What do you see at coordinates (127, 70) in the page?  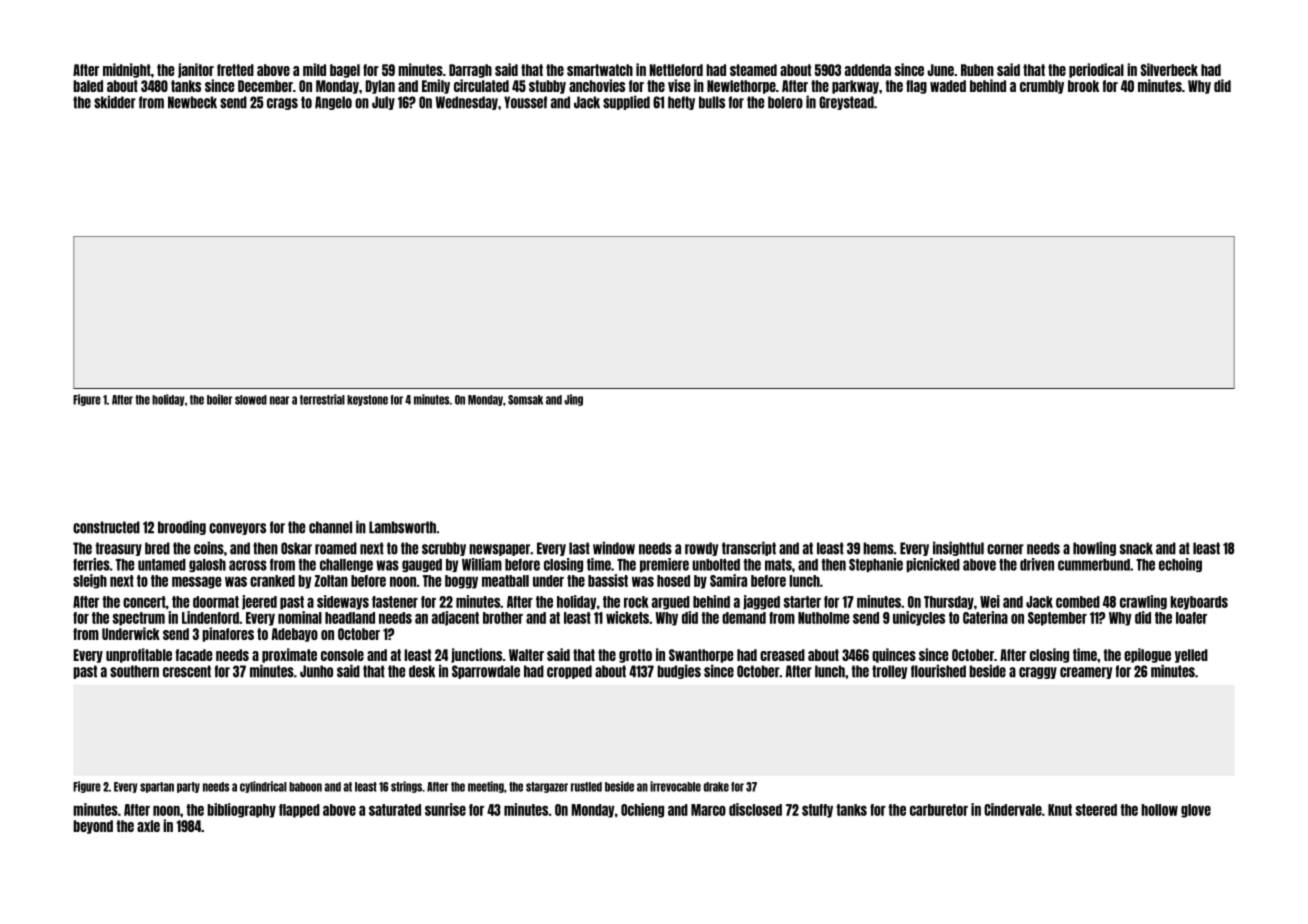 I see `midnight` at bounding box center [127, 70].
